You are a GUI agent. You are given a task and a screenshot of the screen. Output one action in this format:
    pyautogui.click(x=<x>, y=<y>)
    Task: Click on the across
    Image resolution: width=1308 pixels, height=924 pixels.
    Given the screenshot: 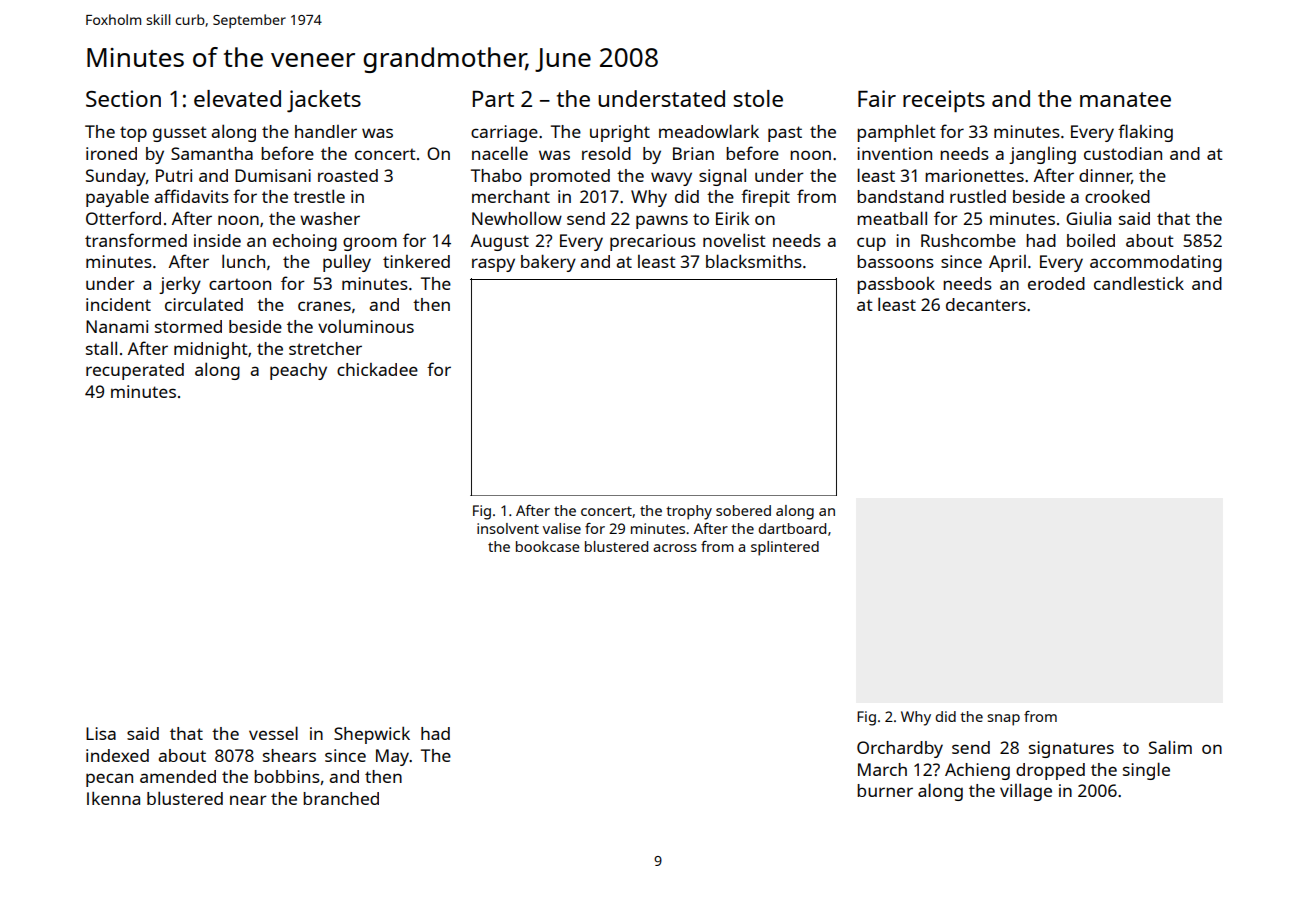 What is the action you would take?
    pyautogui.click(x=675, y=548)
